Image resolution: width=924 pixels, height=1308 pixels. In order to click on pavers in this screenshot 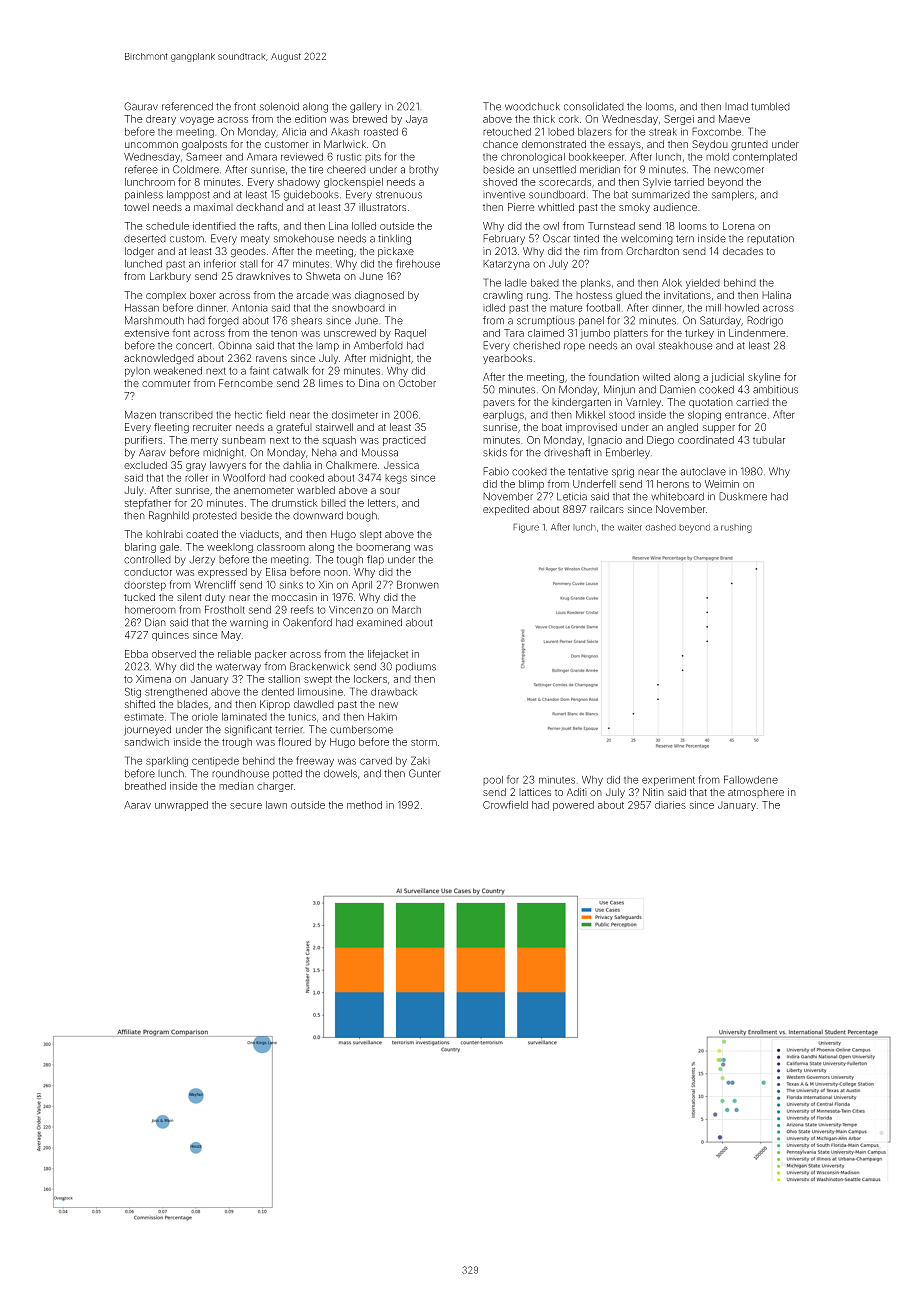, I will do `click(499, 404)`.
